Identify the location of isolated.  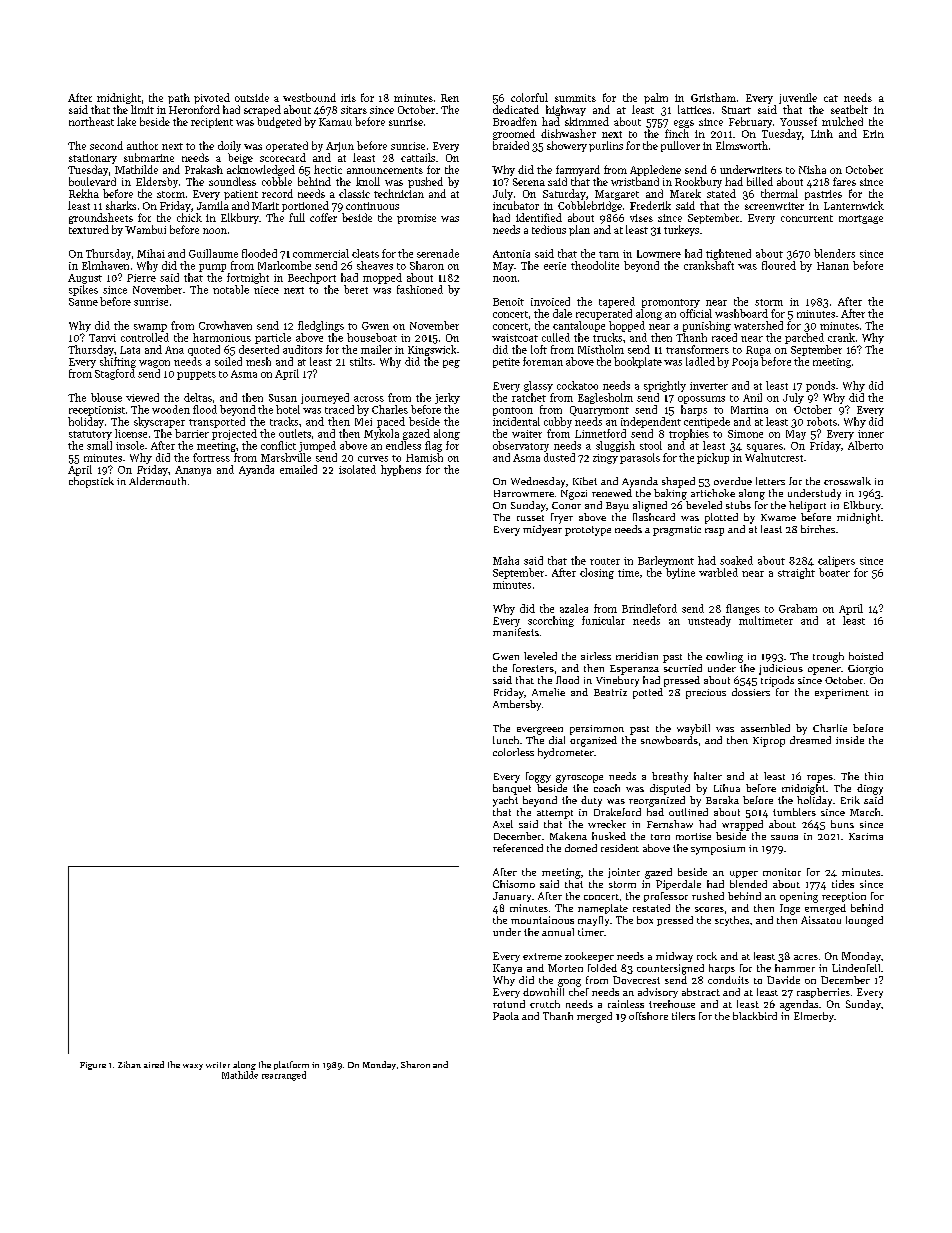
(357, 469).
